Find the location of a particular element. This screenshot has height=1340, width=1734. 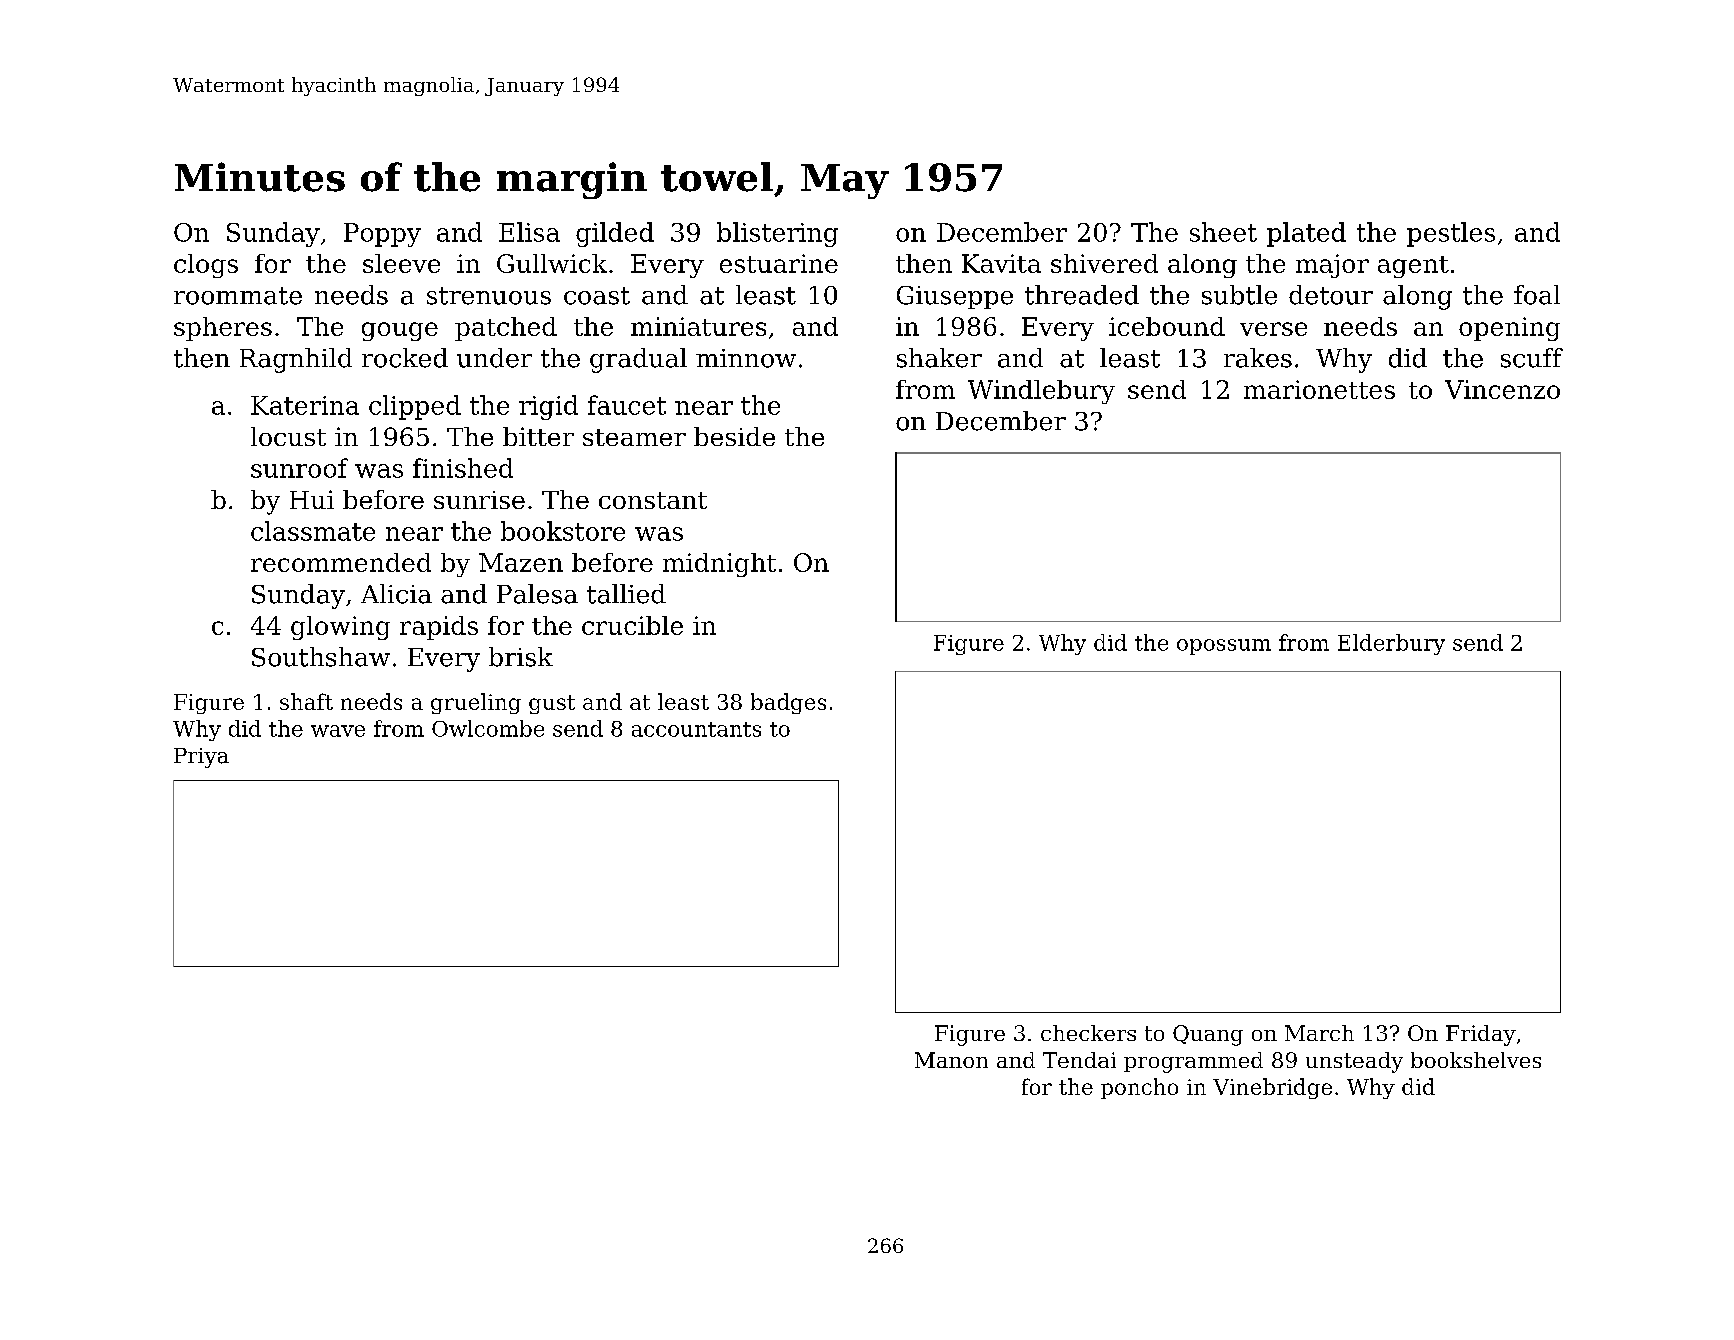

checkers is located at coordinates (1088, 1033).
